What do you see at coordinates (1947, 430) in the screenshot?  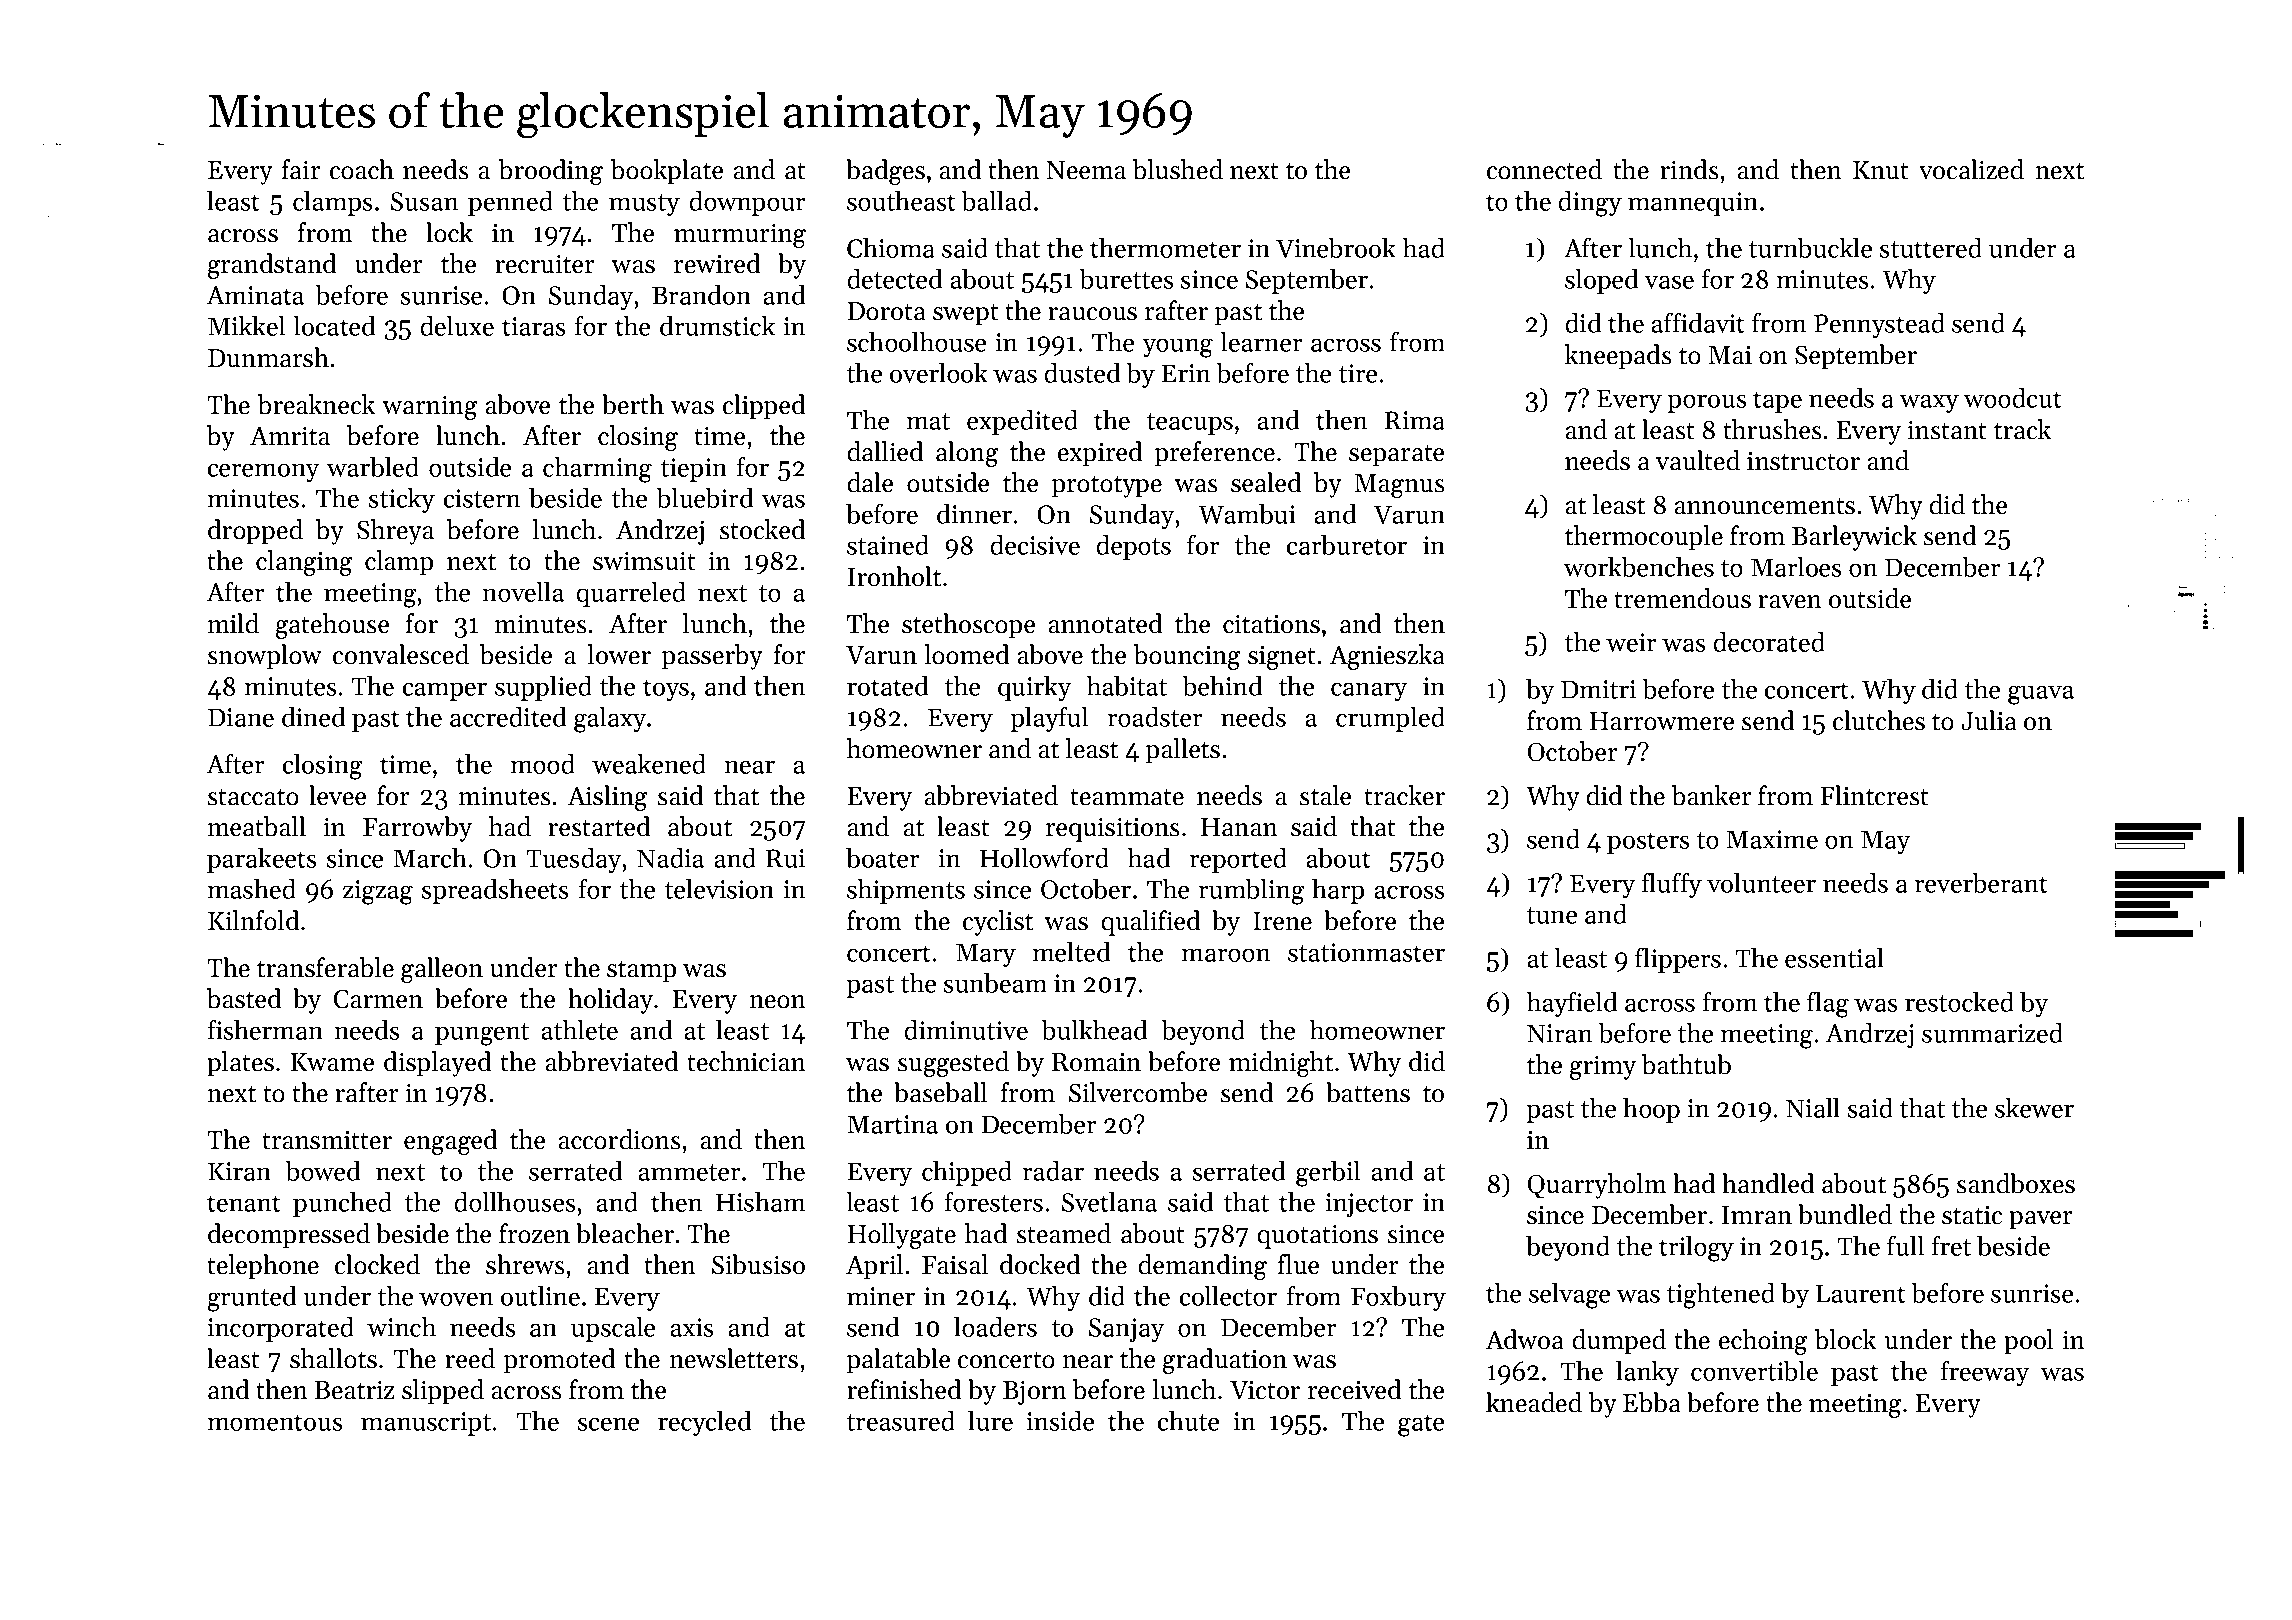 I see `instant` at bounding box center [1947, 430].
